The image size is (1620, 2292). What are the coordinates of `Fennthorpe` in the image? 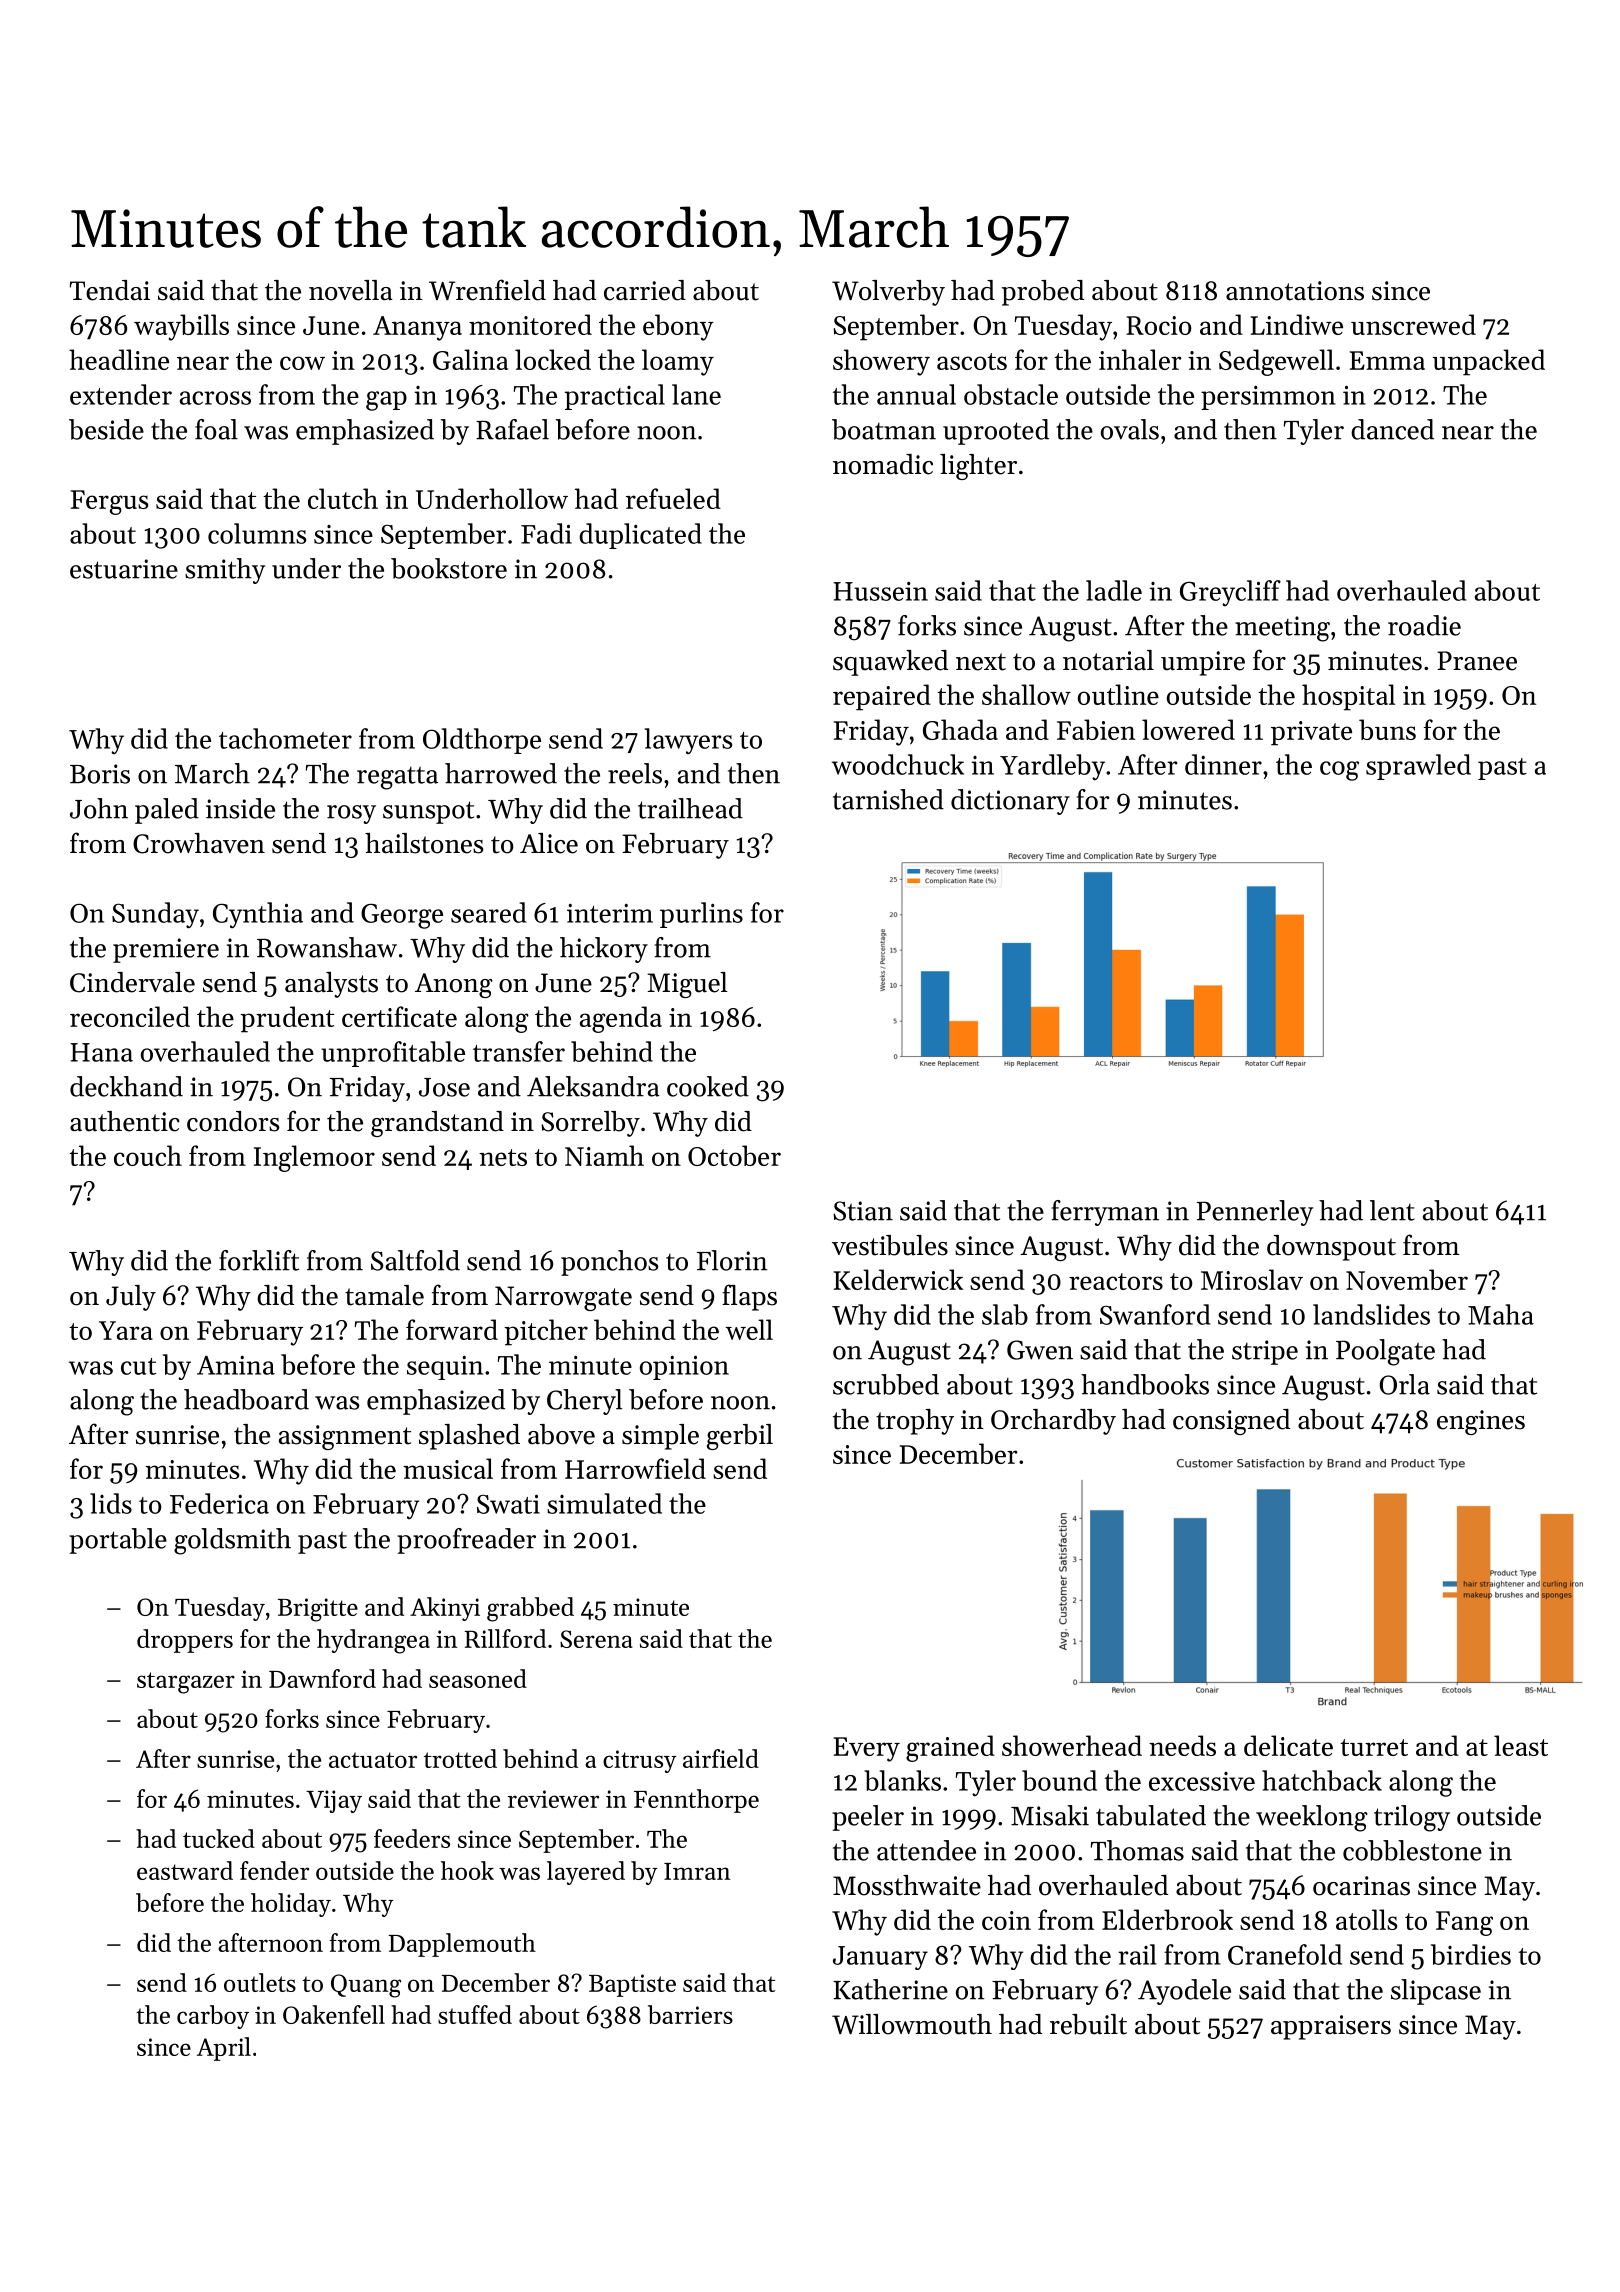 It's located at (696, 1801).
